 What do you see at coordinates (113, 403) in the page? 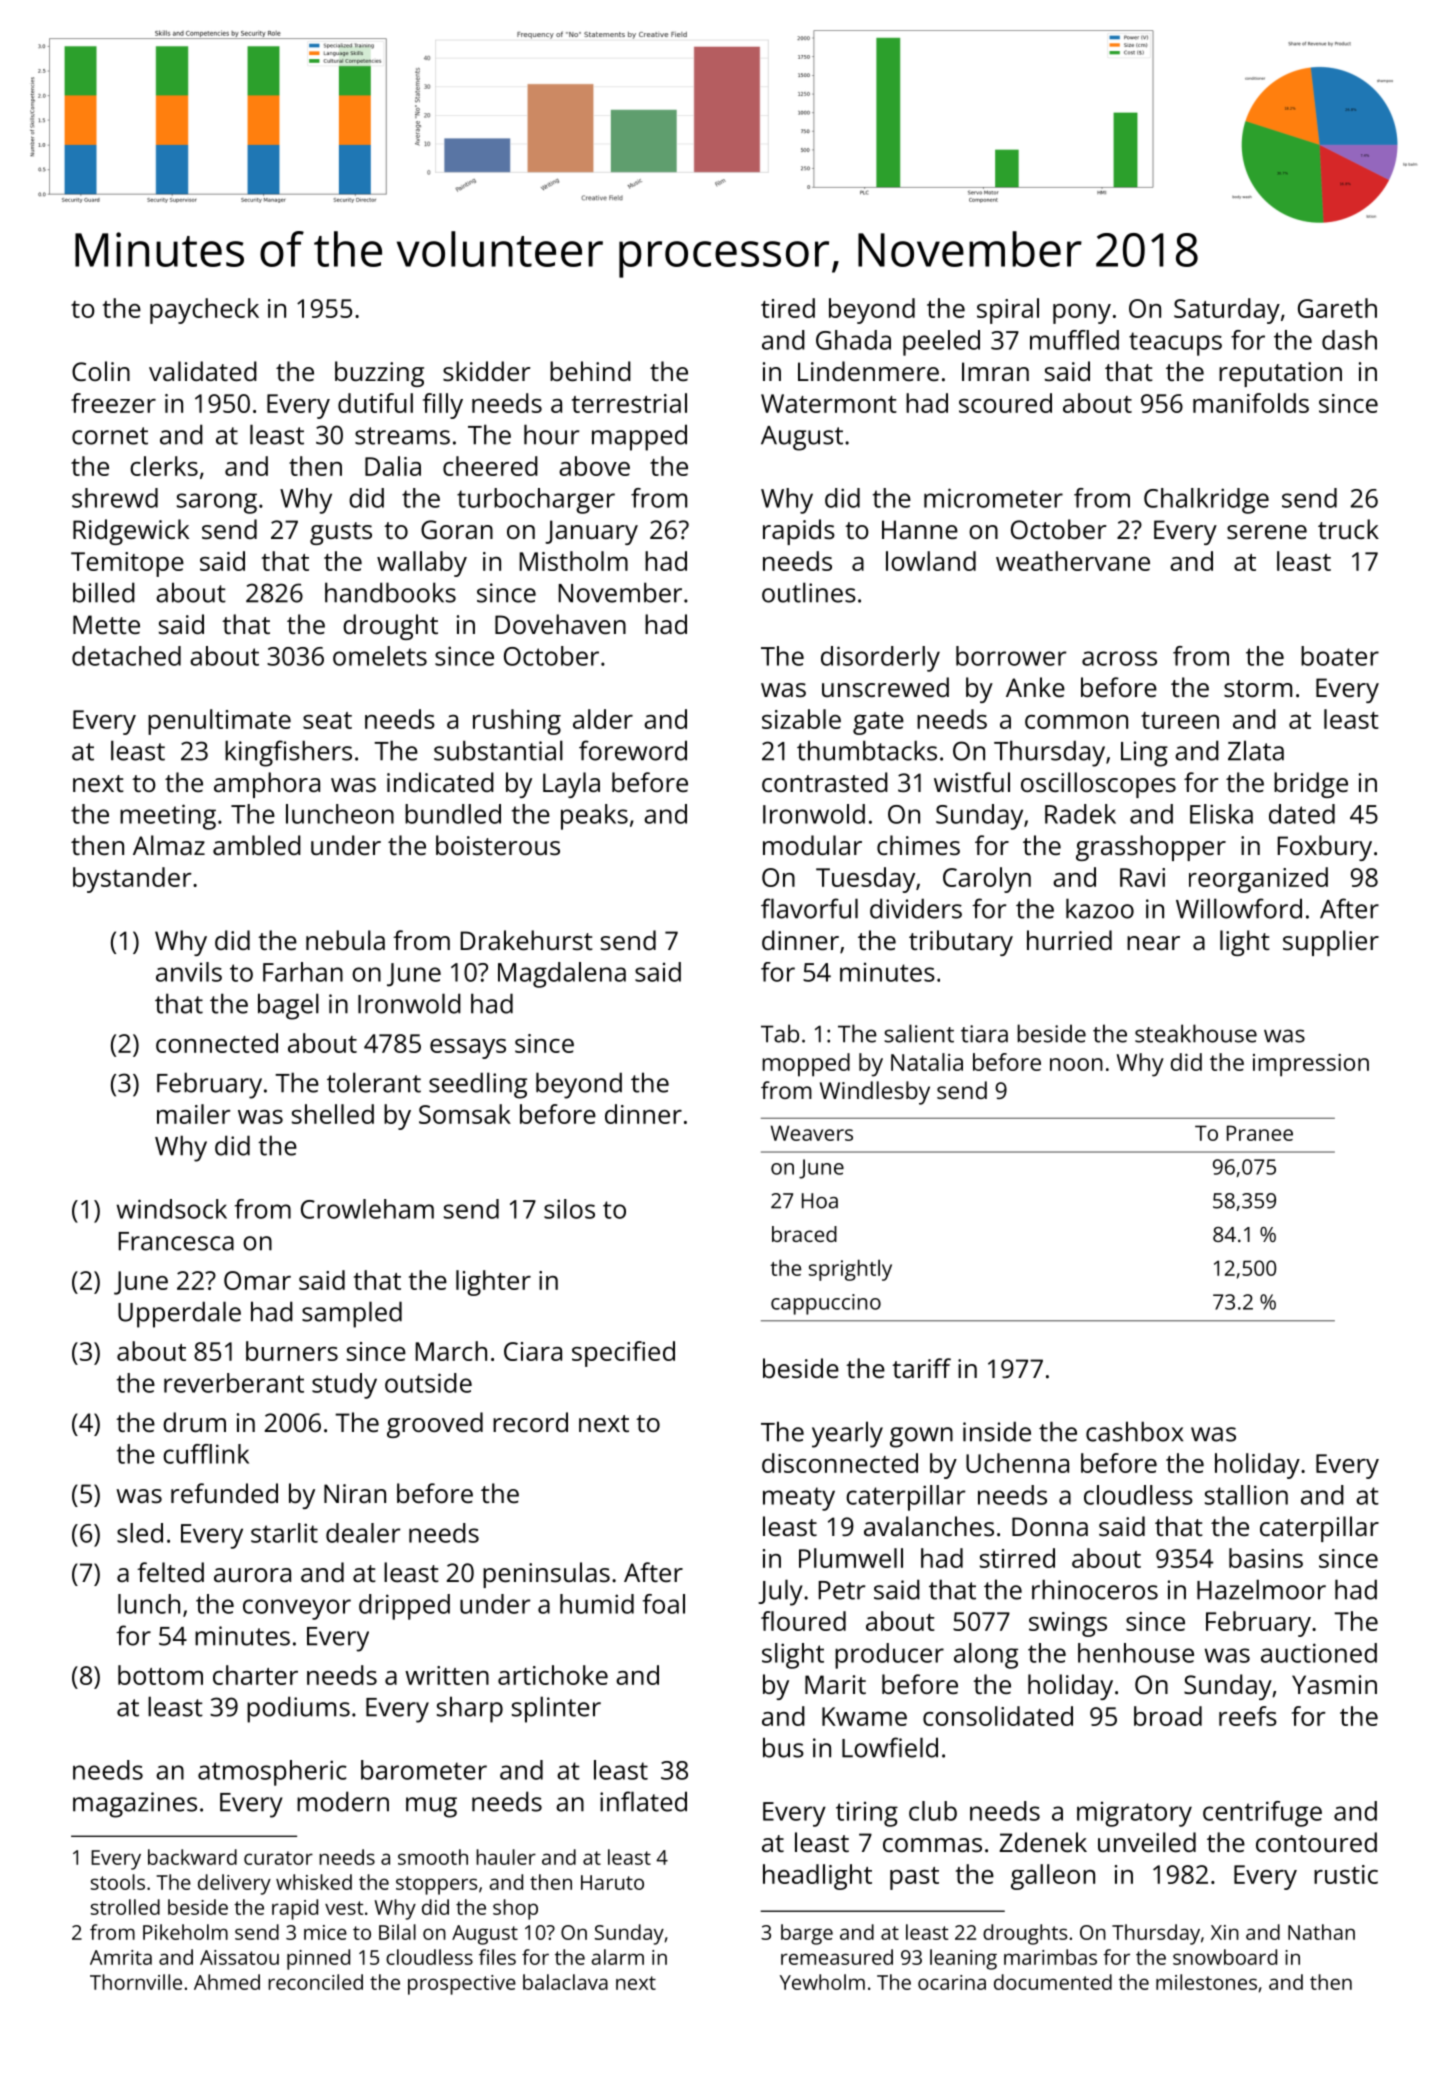
I see `freezer` at bounding box center [113, 403].
